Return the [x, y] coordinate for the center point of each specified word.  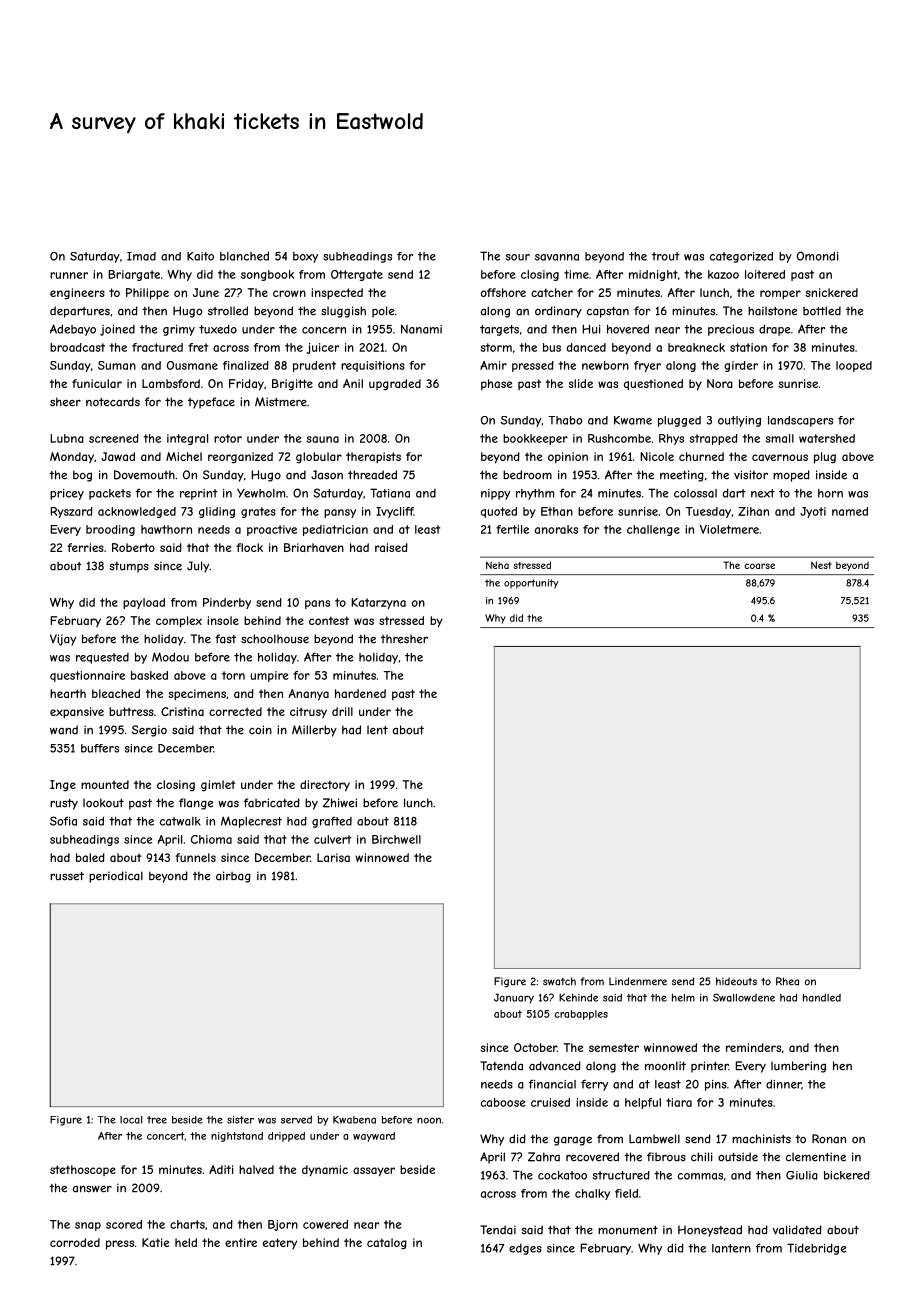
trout [666, 256]
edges [525, 1249]
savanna [557, 257]
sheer [65, 402]
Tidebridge [816, 1249]
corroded [75, 1242]
